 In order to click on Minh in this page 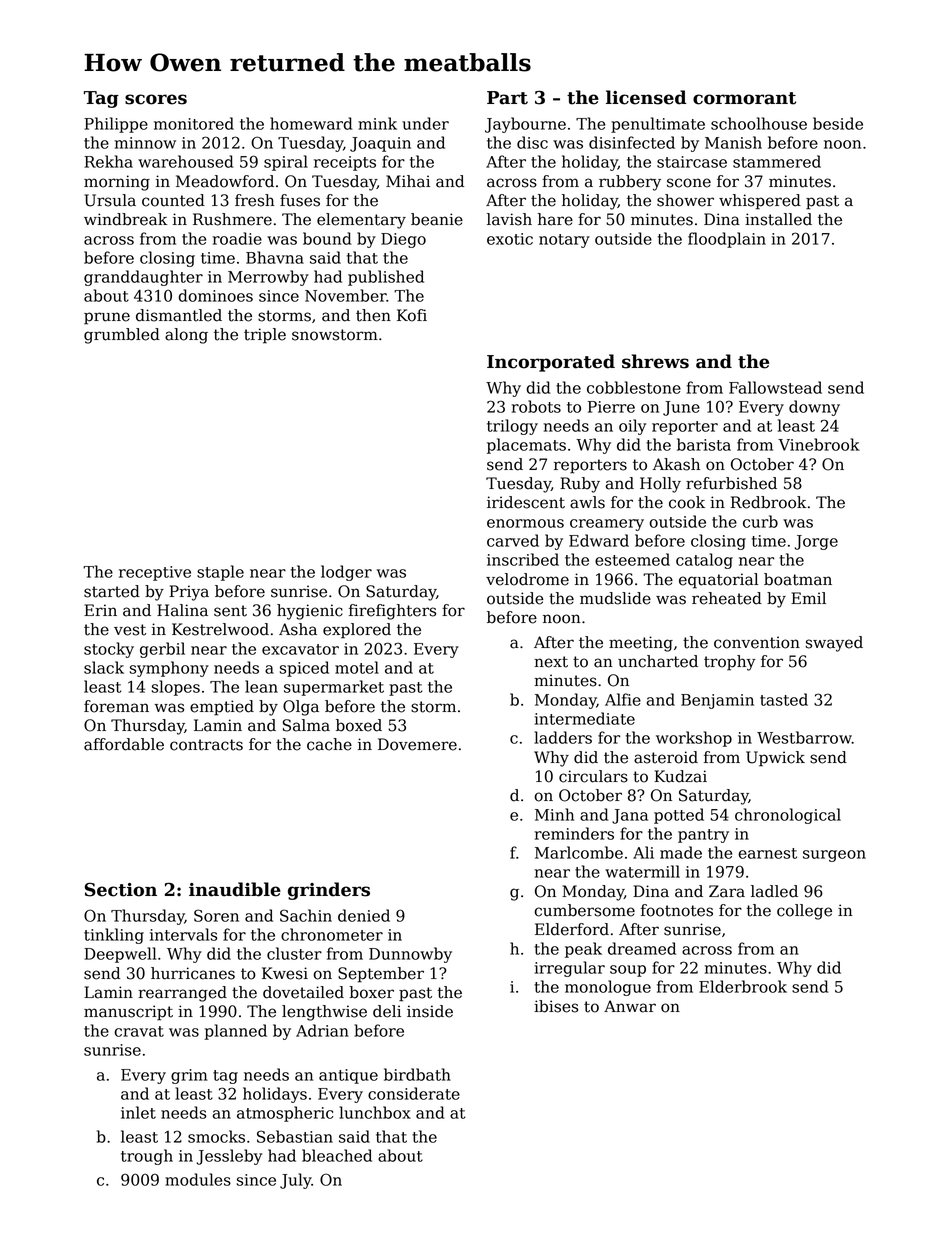, I will do `click(554, 814)`.
